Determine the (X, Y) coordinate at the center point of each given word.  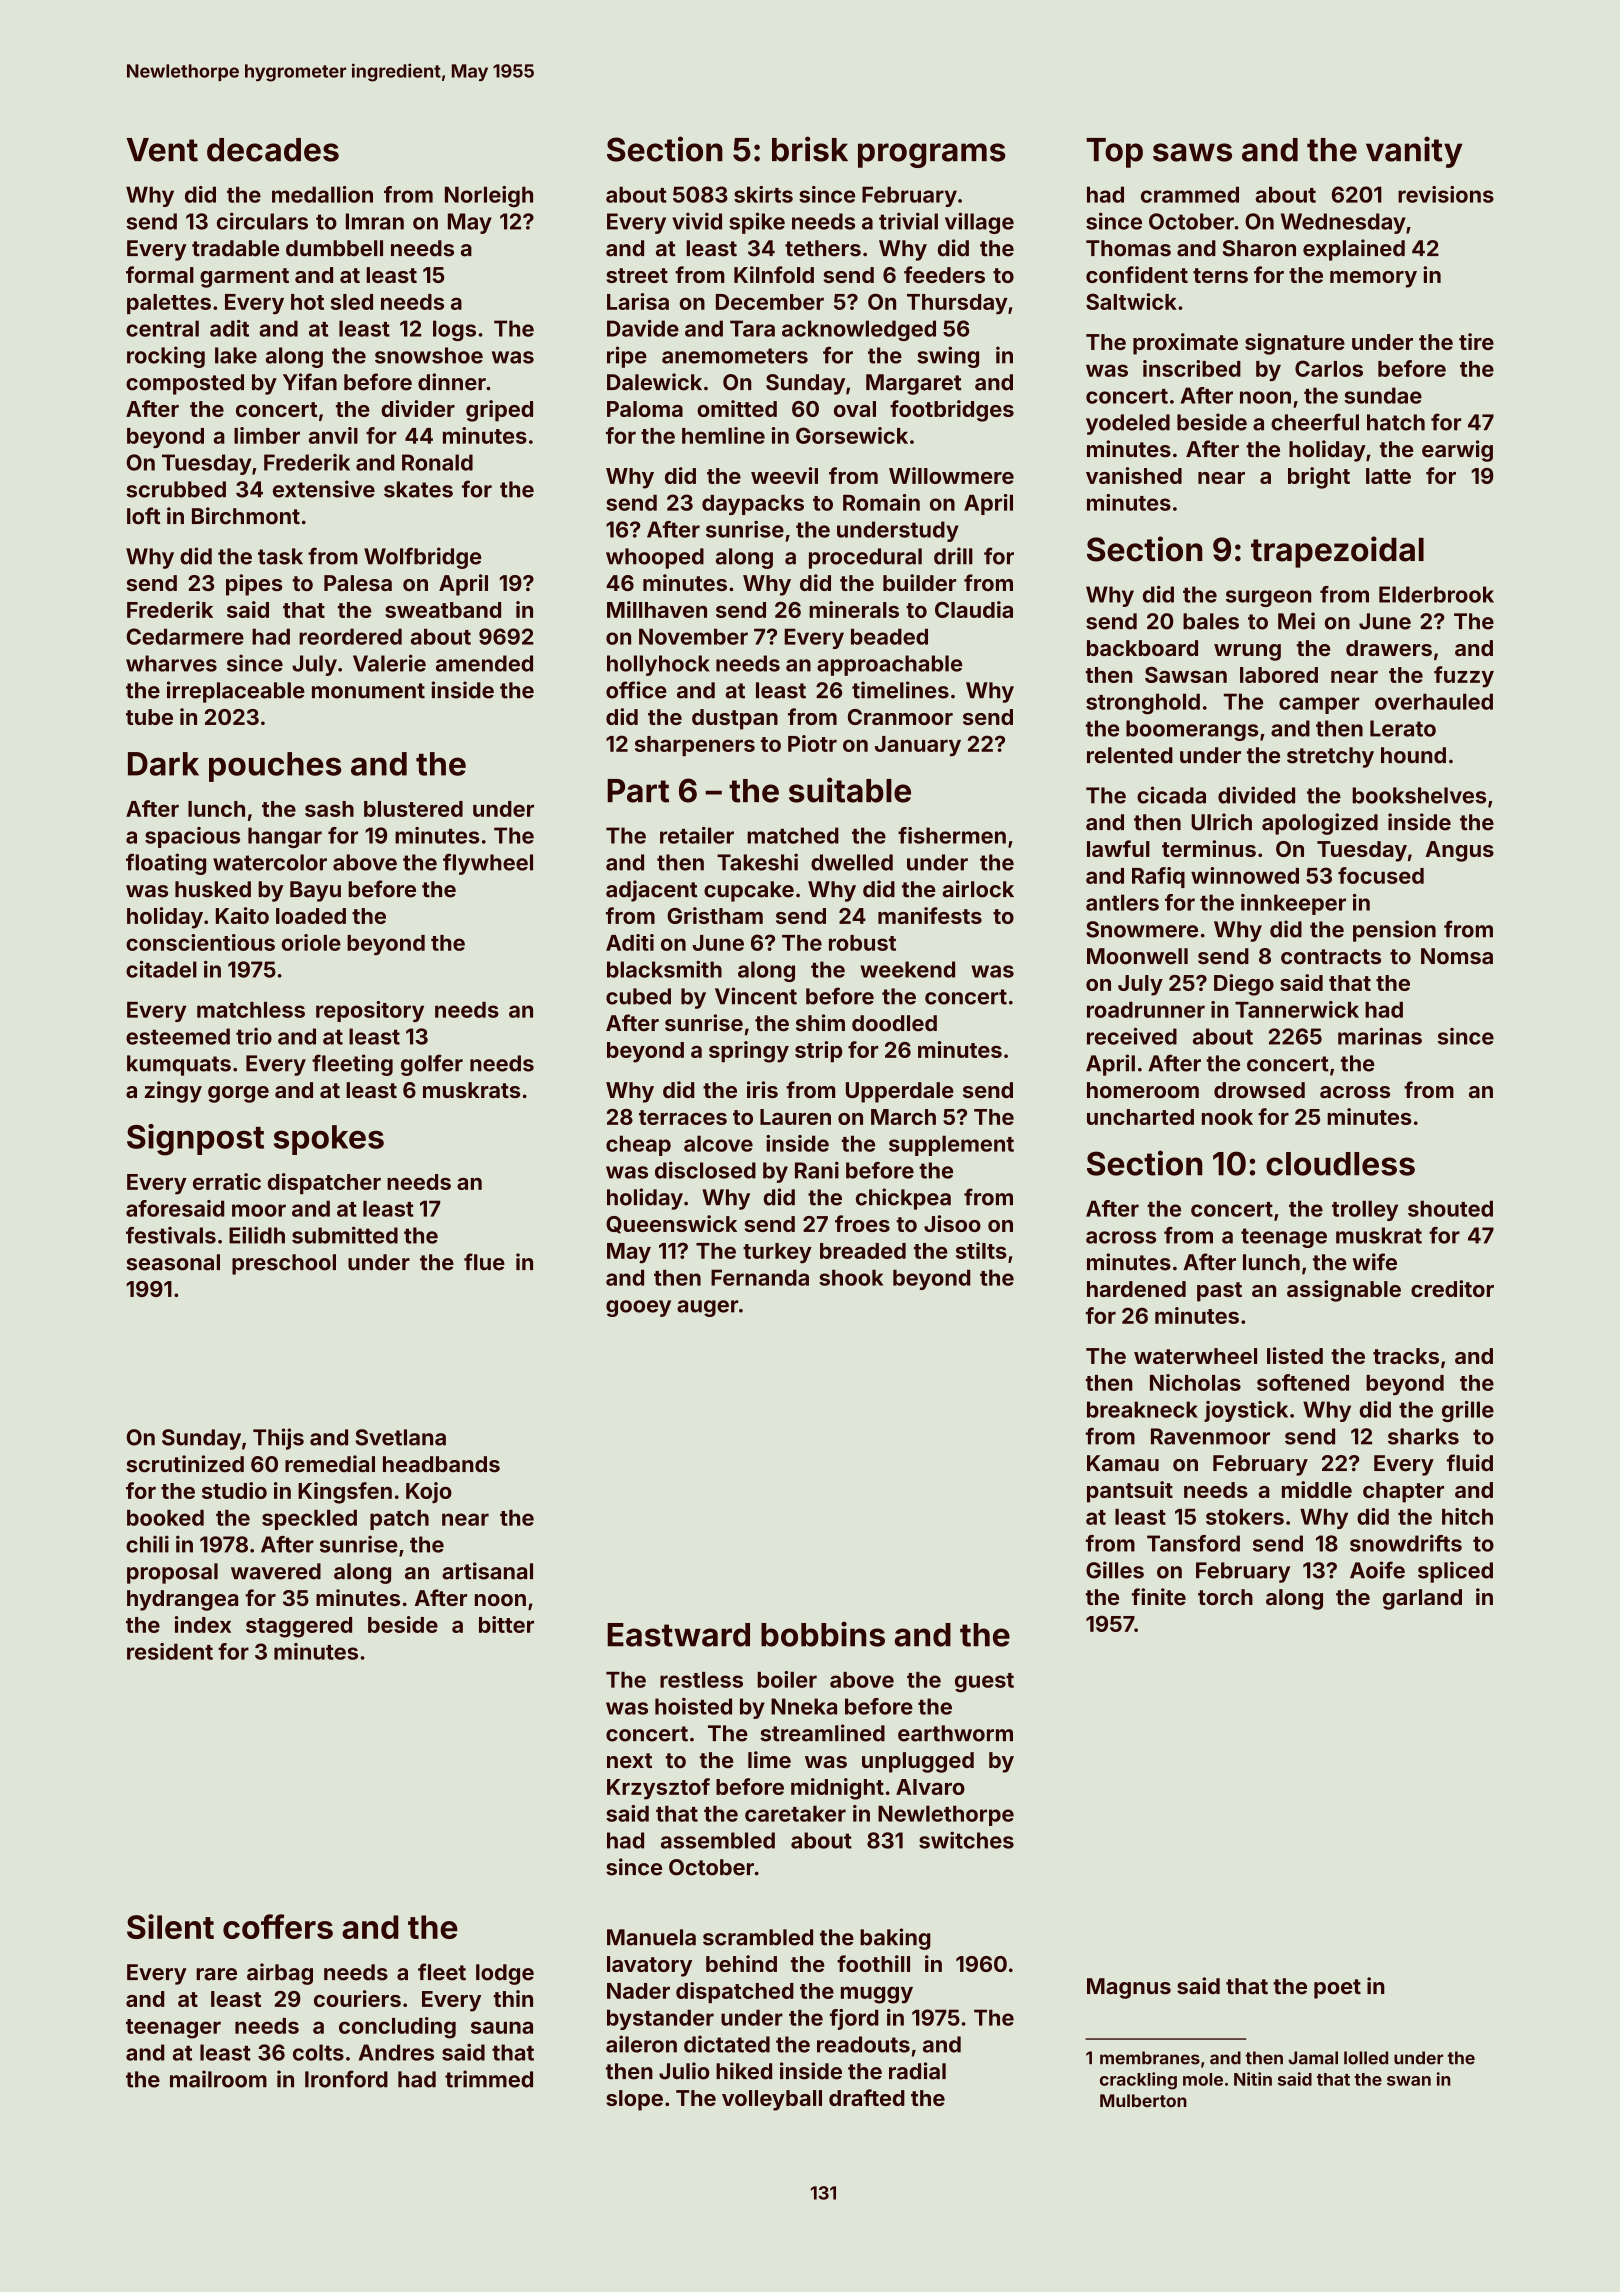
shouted (1450, 1208)
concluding (397, 2028)
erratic (227, 1181)
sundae (1383, 395)
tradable (235, 248)
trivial (908, 221)
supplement (951, 1145)
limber (267, 435)
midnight (837, 1789)
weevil (784, 475)
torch (1225, 1597)
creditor (1452, 1288)
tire (1476, 341)
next (629, 1760)
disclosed (705, 1170)
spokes (329, 1140)
